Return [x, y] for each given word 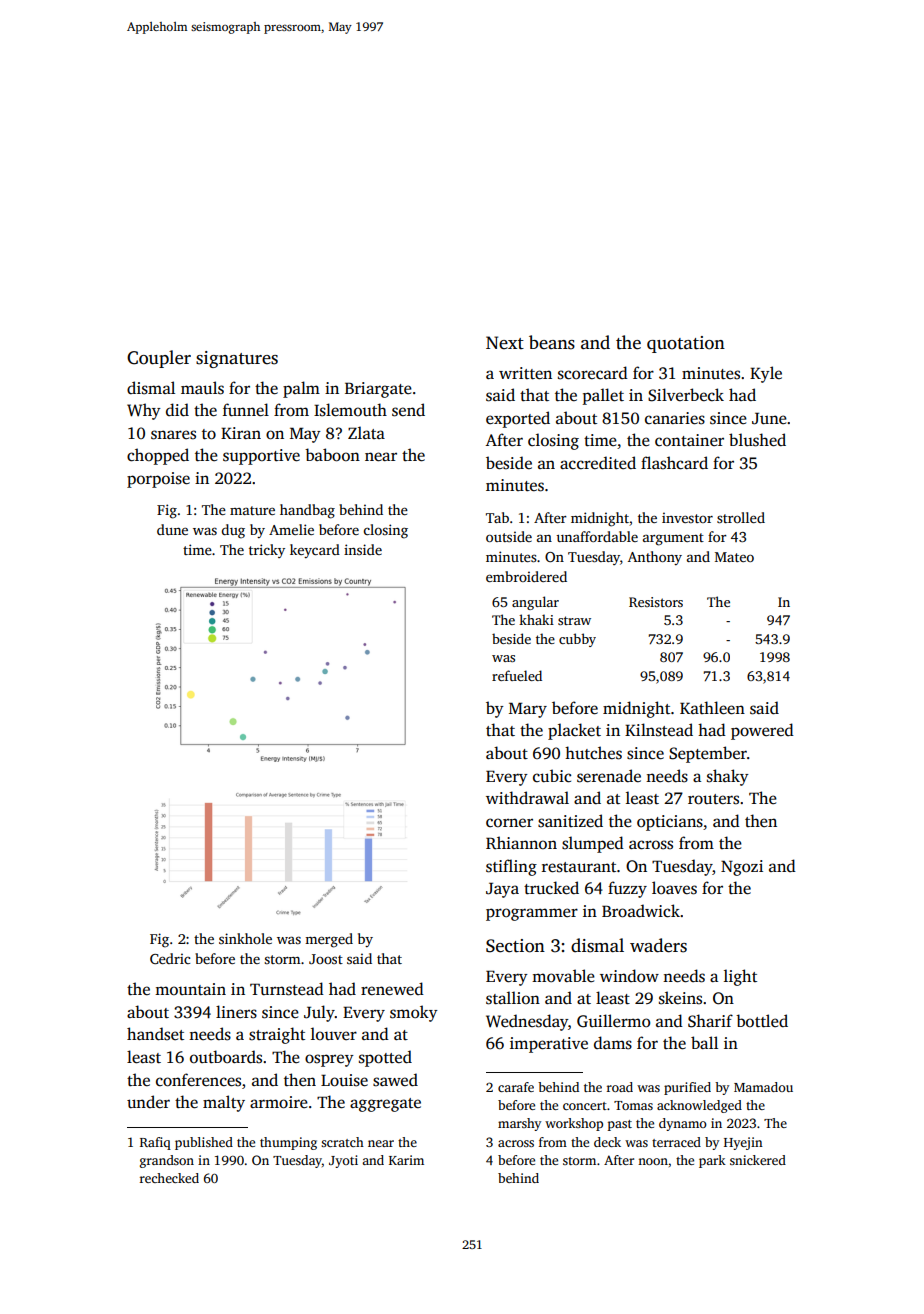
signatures [237, 359]
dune [172, 529]
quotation [686, 344]
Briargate [378, 390]
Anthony [655, 558]
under [148, 1102]
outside [509, 536]
